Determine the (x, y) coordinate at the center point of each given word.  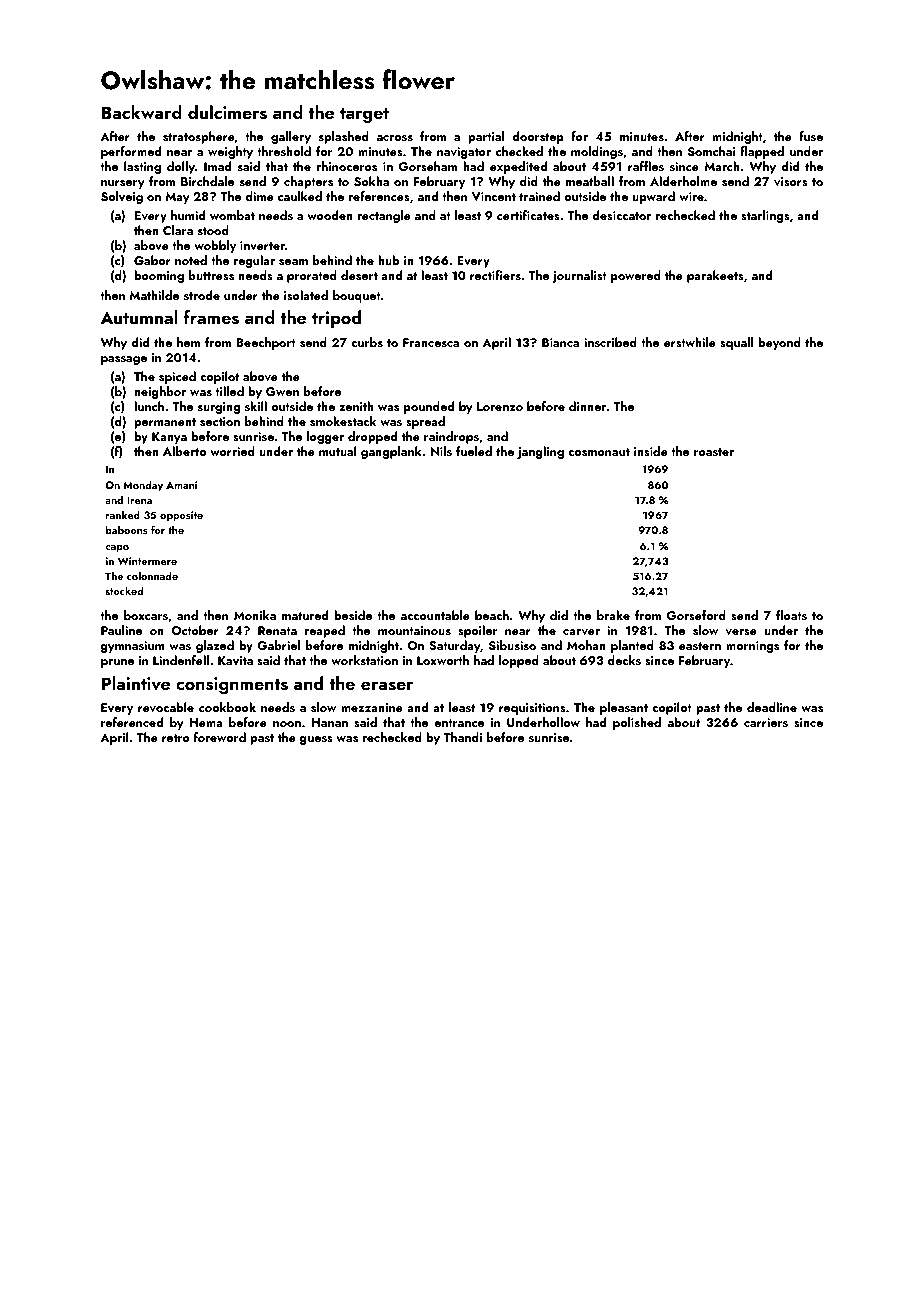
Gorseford (696, 615)
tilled (229, 391)
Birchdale (207, 181)
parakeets (715, 276)
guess (316, 740)
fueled (474, 451)
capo (117, 549)
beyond (779, 343)
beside (353, 615)
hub (388, 260)
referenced (132, 722)
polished (637, 723)
